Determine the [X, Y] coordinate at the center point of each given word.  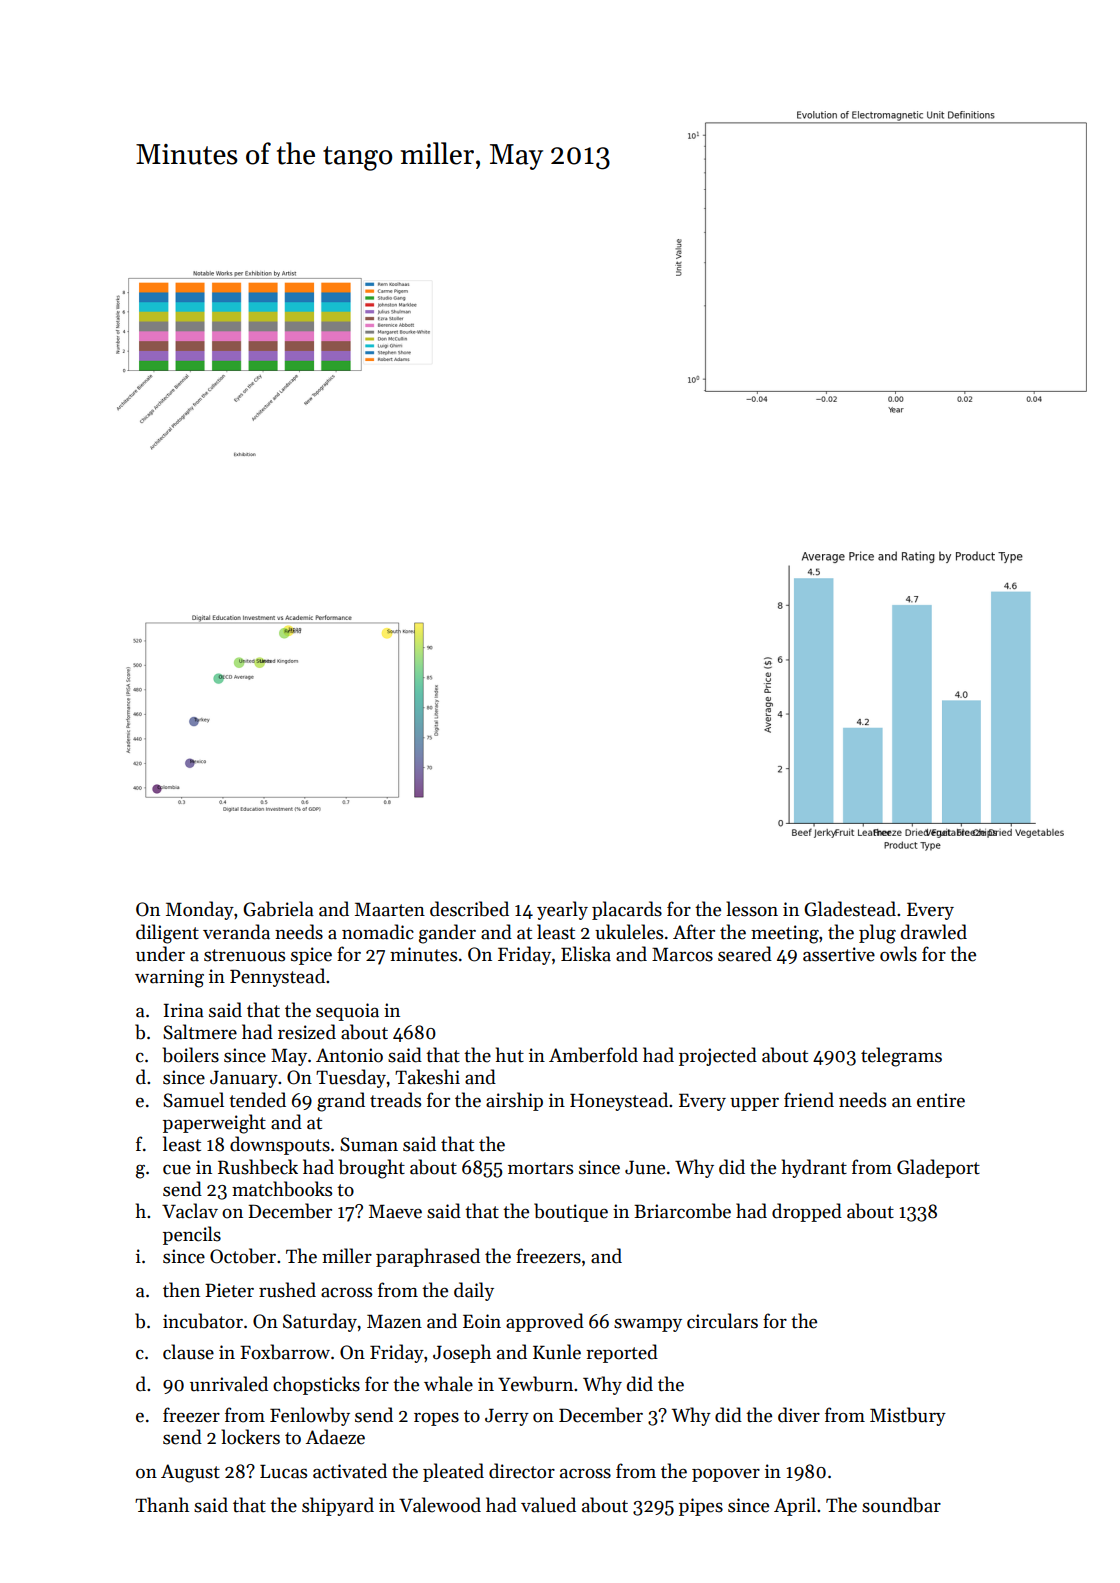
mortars [540, 1168]
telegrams [901, 1057]
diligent [167, 934]
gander [447, 934]
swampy [648, 1325]
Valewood [440, 1505]
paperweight [214, 1124]
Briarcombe [682, 1211]
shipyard [338, 1506]
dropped [807, 1212]
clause [188, 1352]
